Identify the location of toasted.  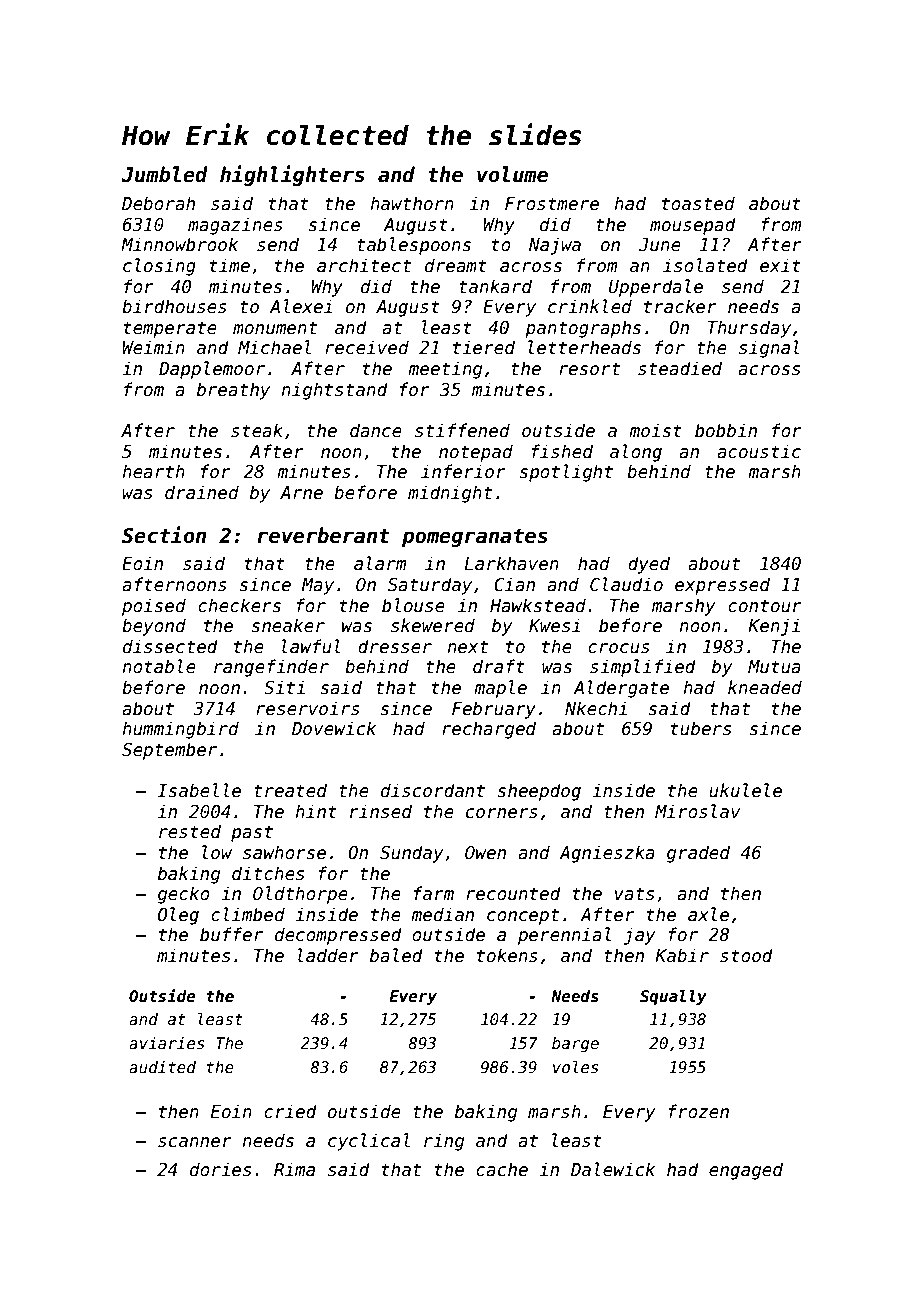
(698, 203).
